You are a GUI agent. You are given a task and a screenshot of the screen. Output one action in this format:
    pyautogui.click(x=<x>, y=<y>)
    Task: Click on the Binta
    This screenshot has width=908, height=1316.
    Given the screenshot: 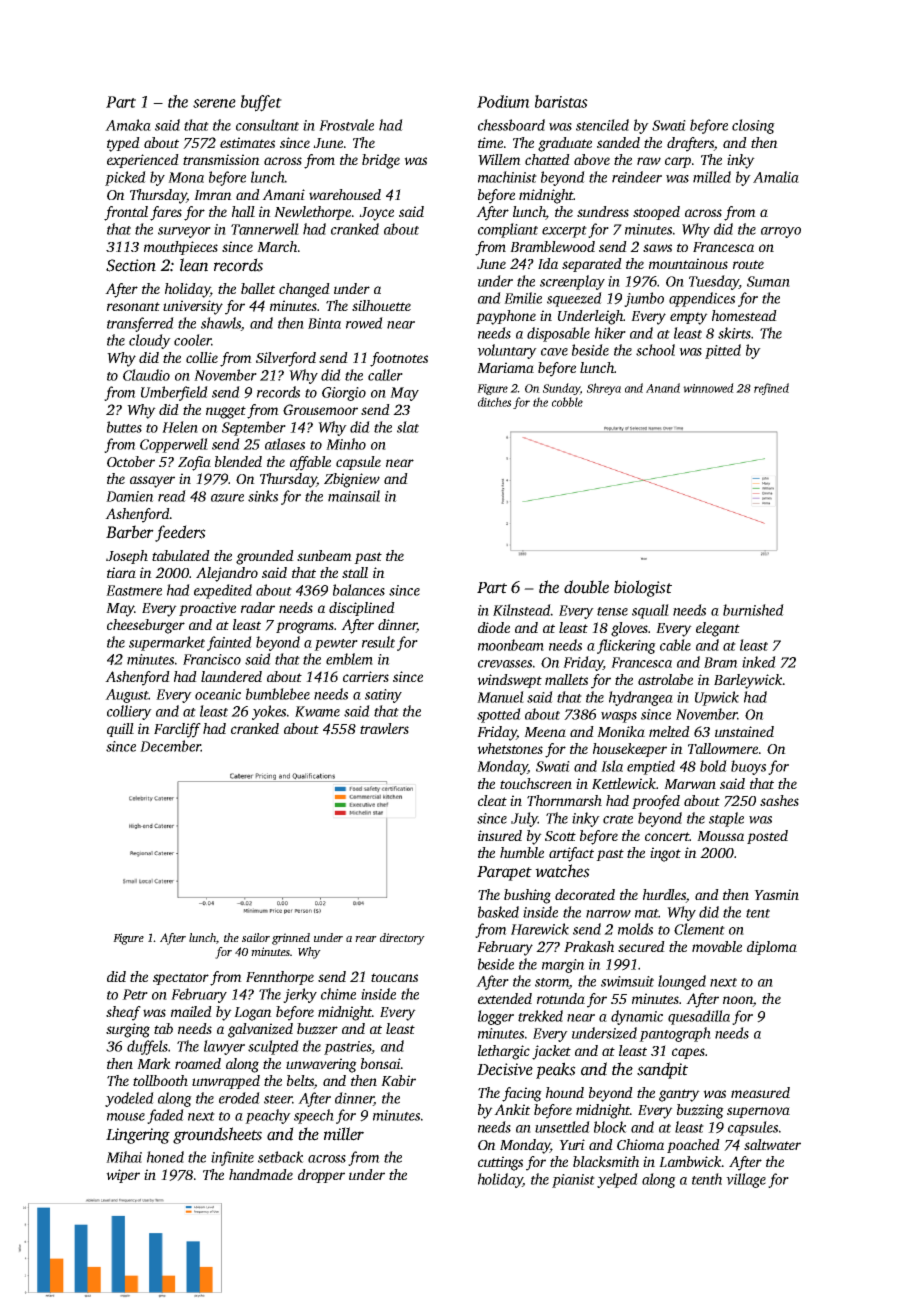 What is the action you would take?
    pyautogui.click(x=324, y=323)
